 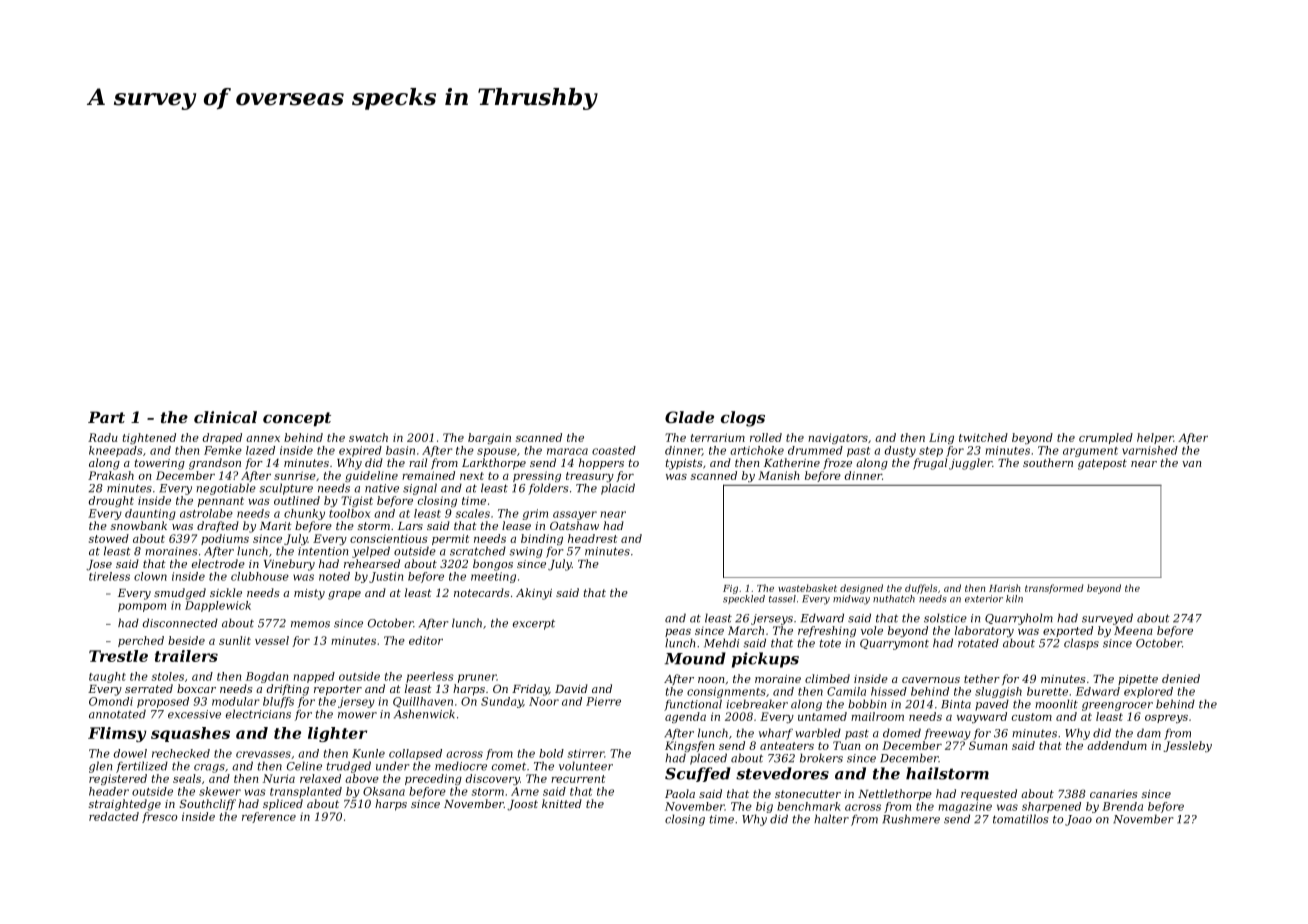 What do you see at coordinates (430, 677) in the screenshot?
I see `peerless` at bounding box center [430, 677].
